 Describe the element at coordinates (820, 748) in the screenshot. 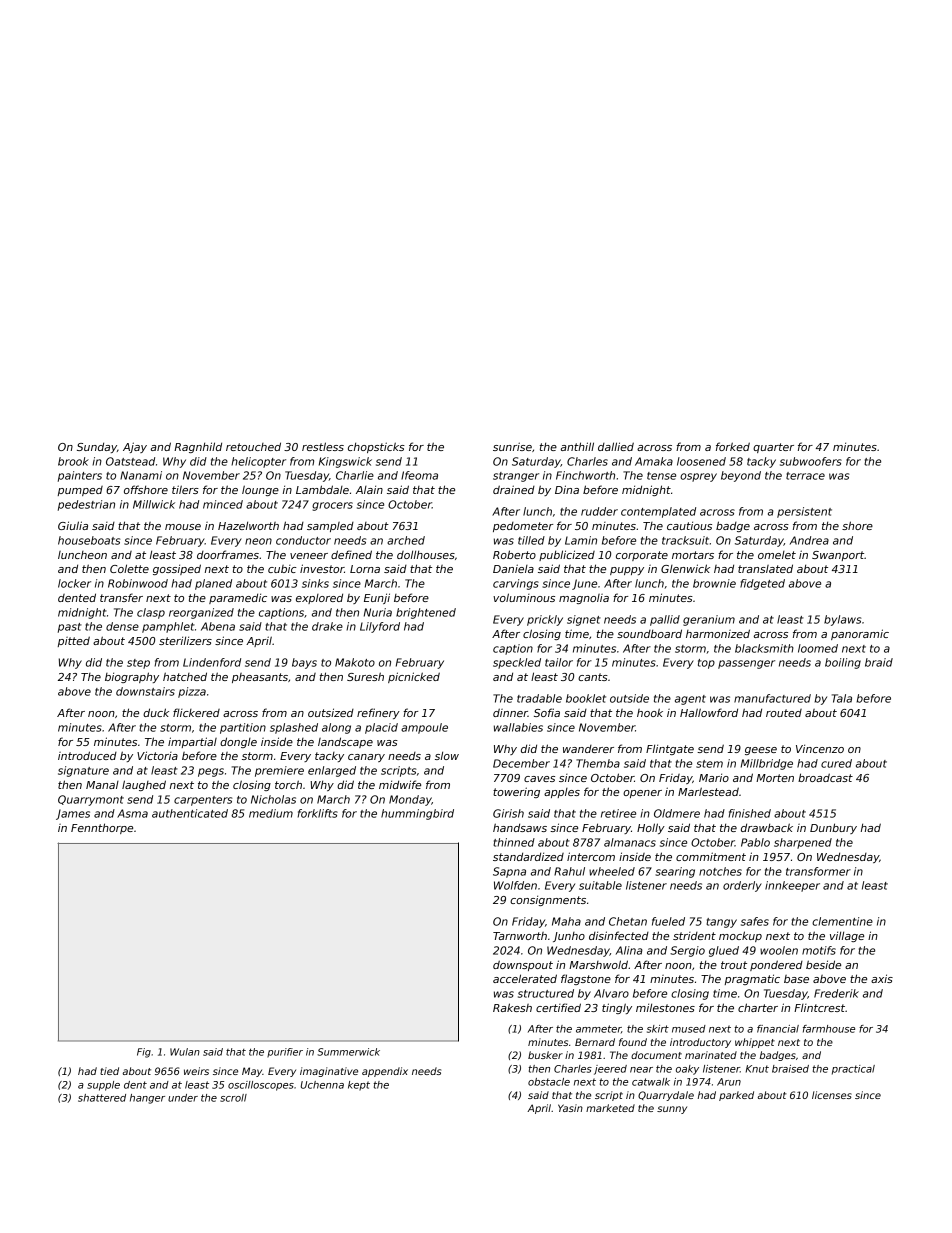

I see `Vincenzo` at that location.
